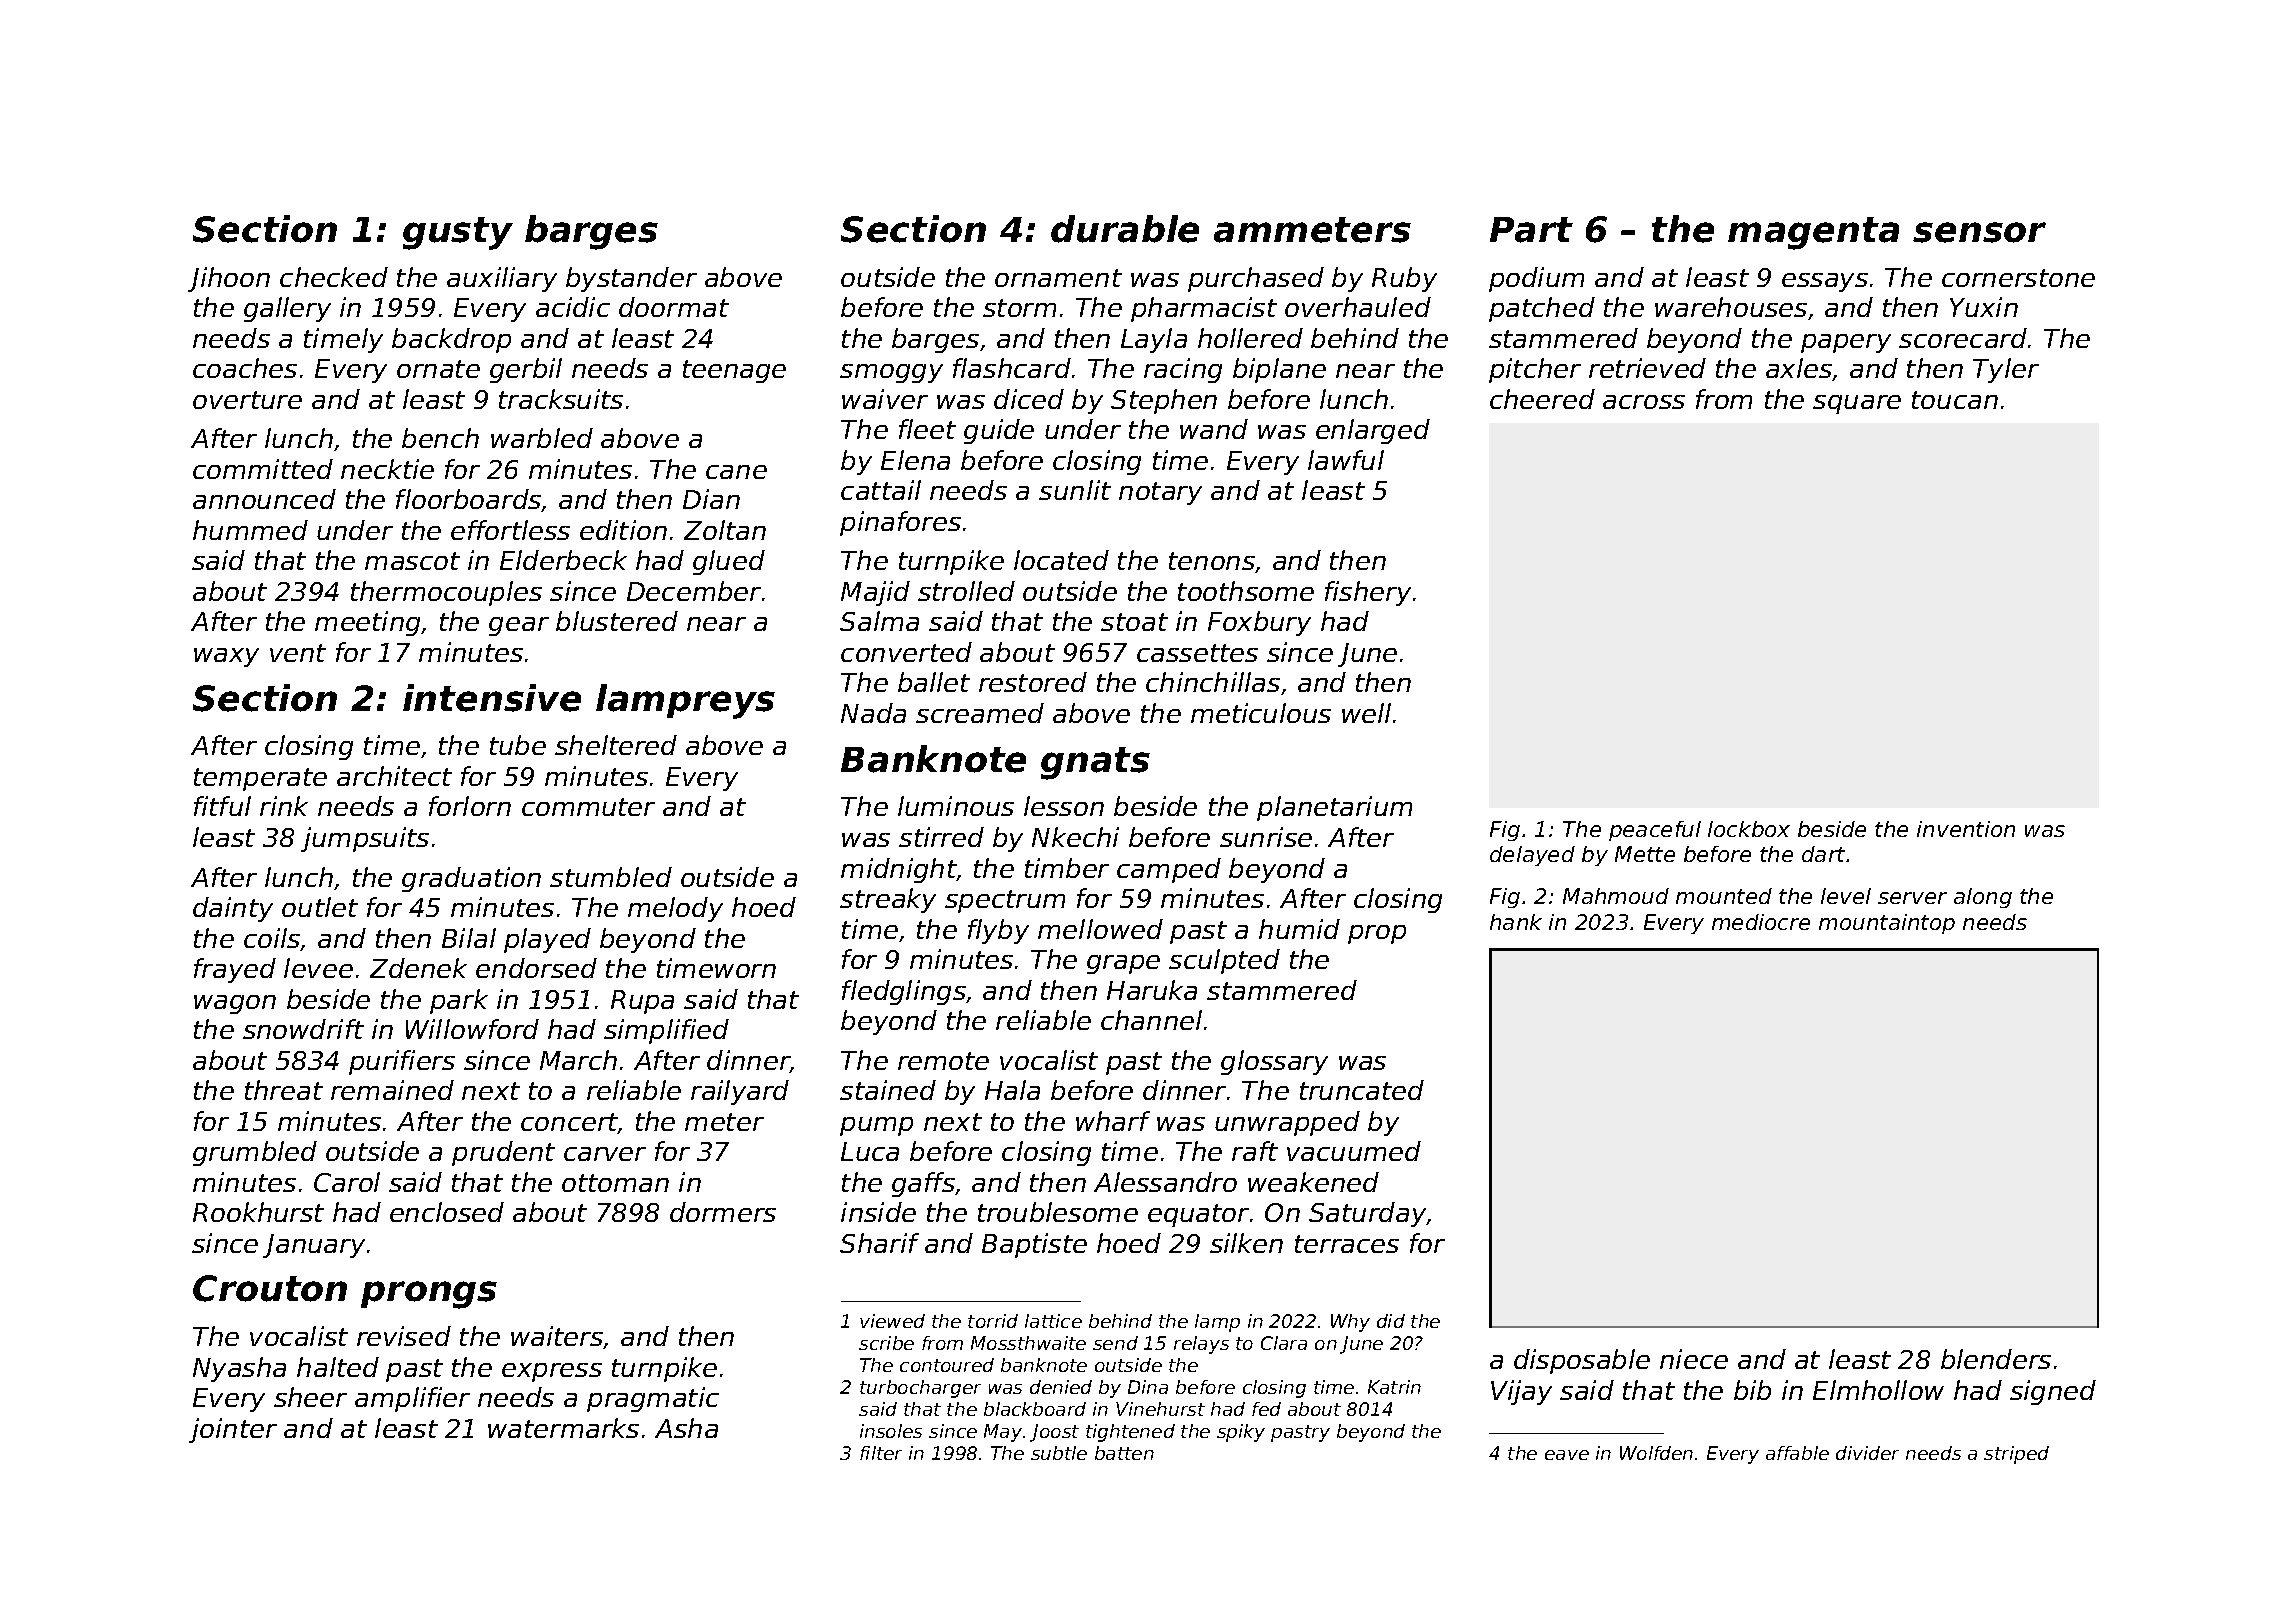 Image resolution: width=2292 pixels, height=1620 pixels. Describe the element at coordinates (1749, 829) in the screenshot. I see `lockbox` at that location.
